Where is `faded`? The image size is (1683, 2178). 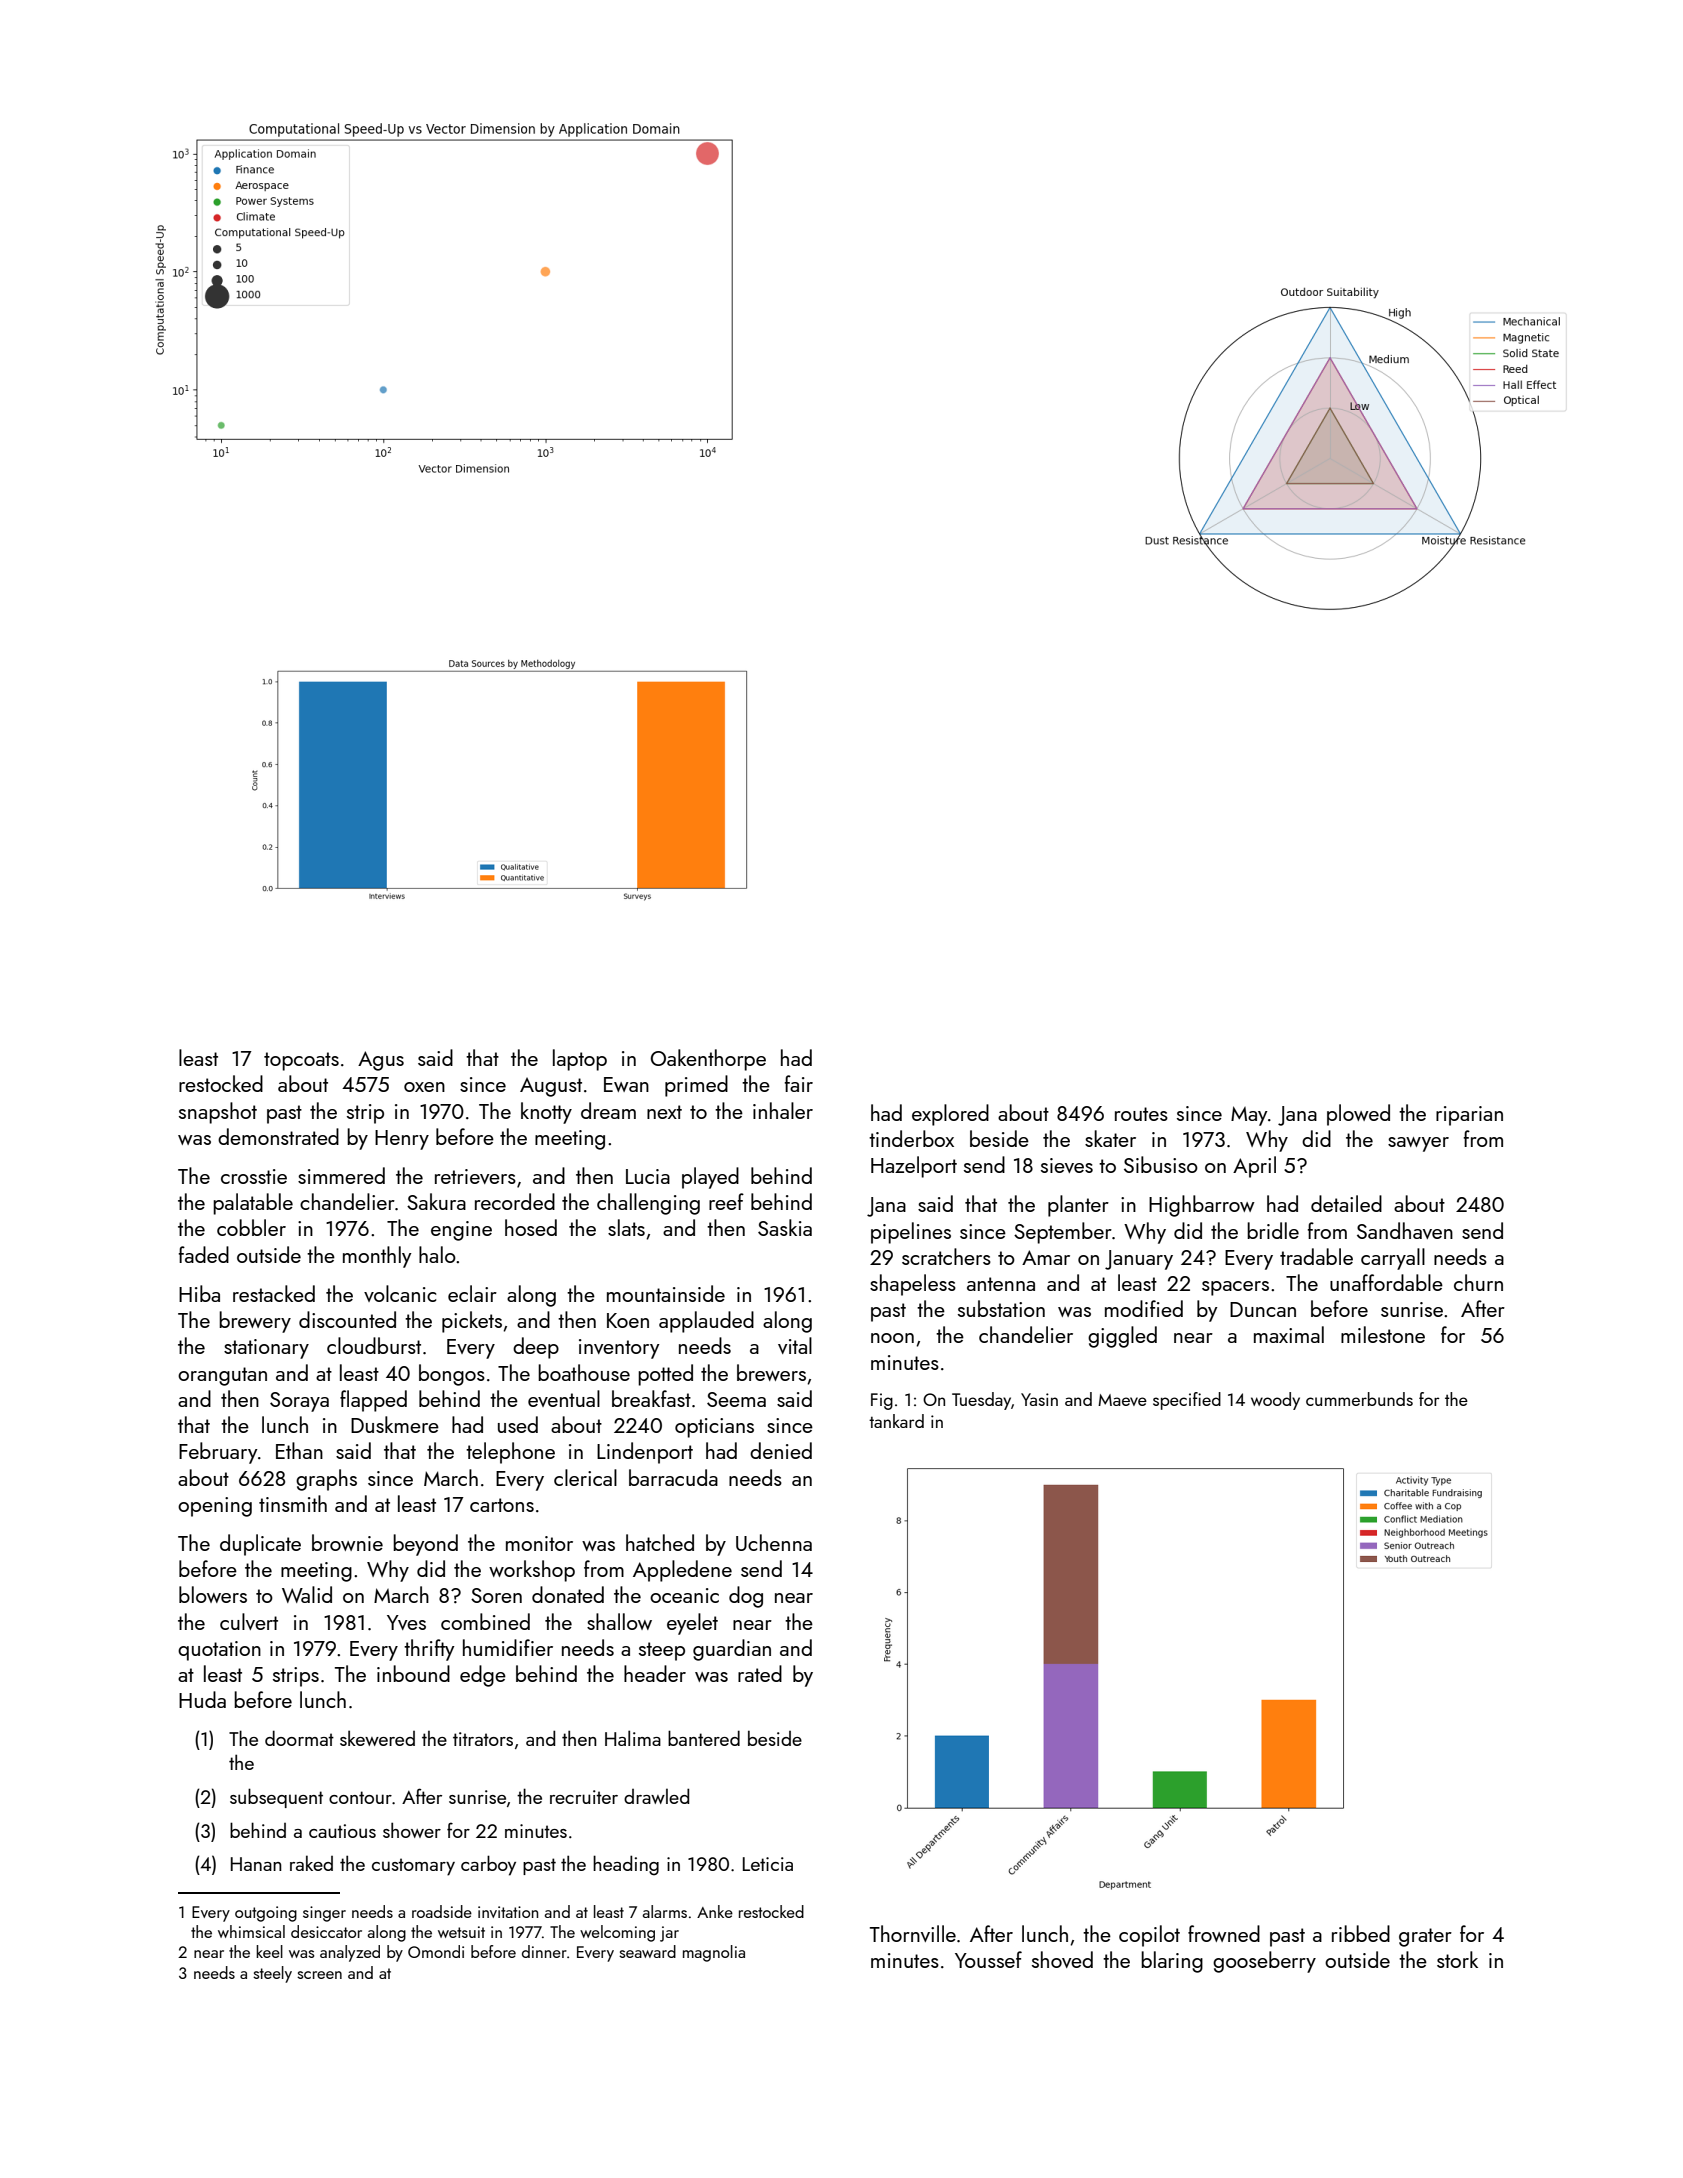 faded is located at coordinates (204, 1254).
